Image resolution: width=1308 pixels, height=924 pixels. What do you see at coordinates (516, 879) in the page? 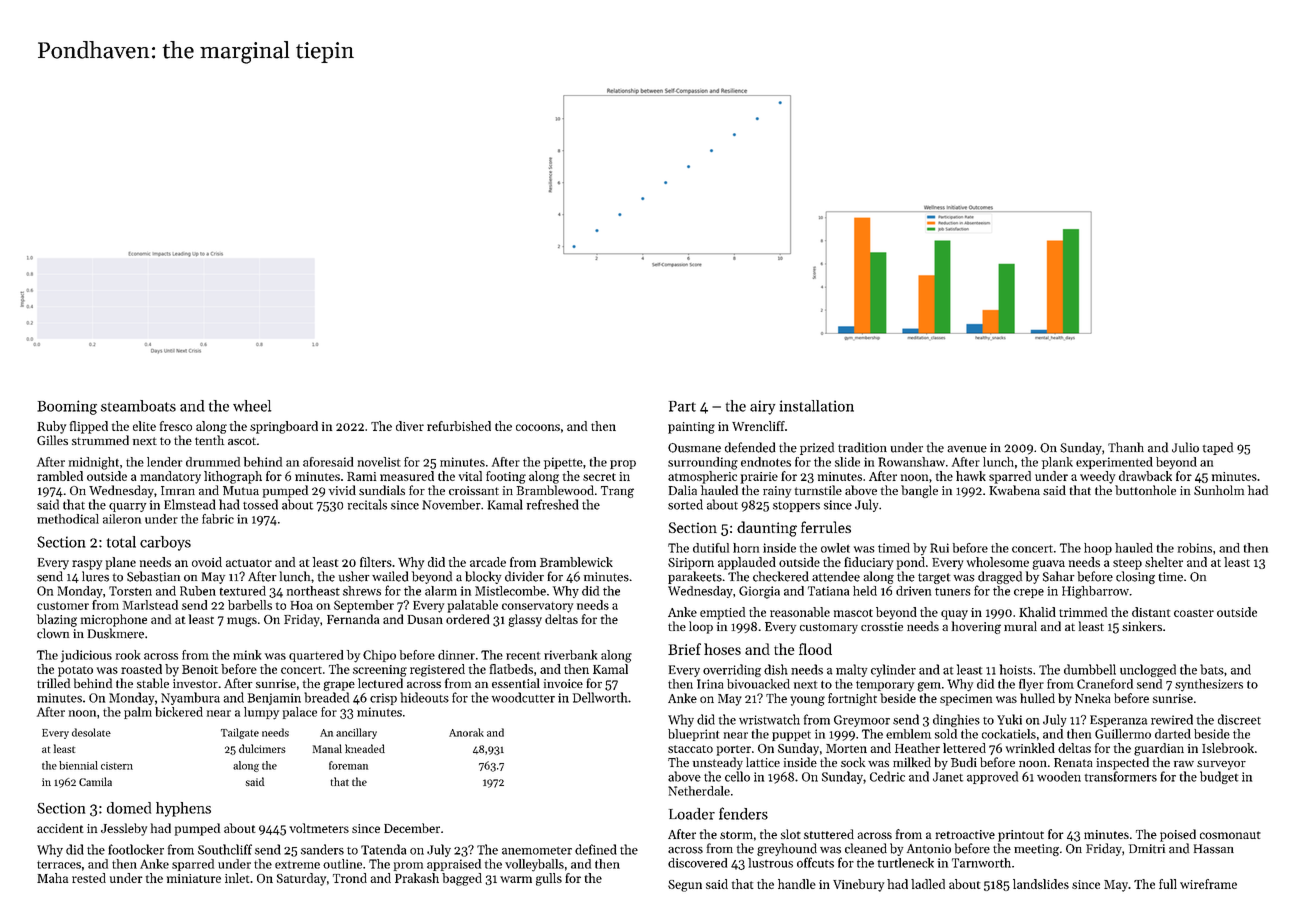
I see `warm` at bounding box center [516, 879].
